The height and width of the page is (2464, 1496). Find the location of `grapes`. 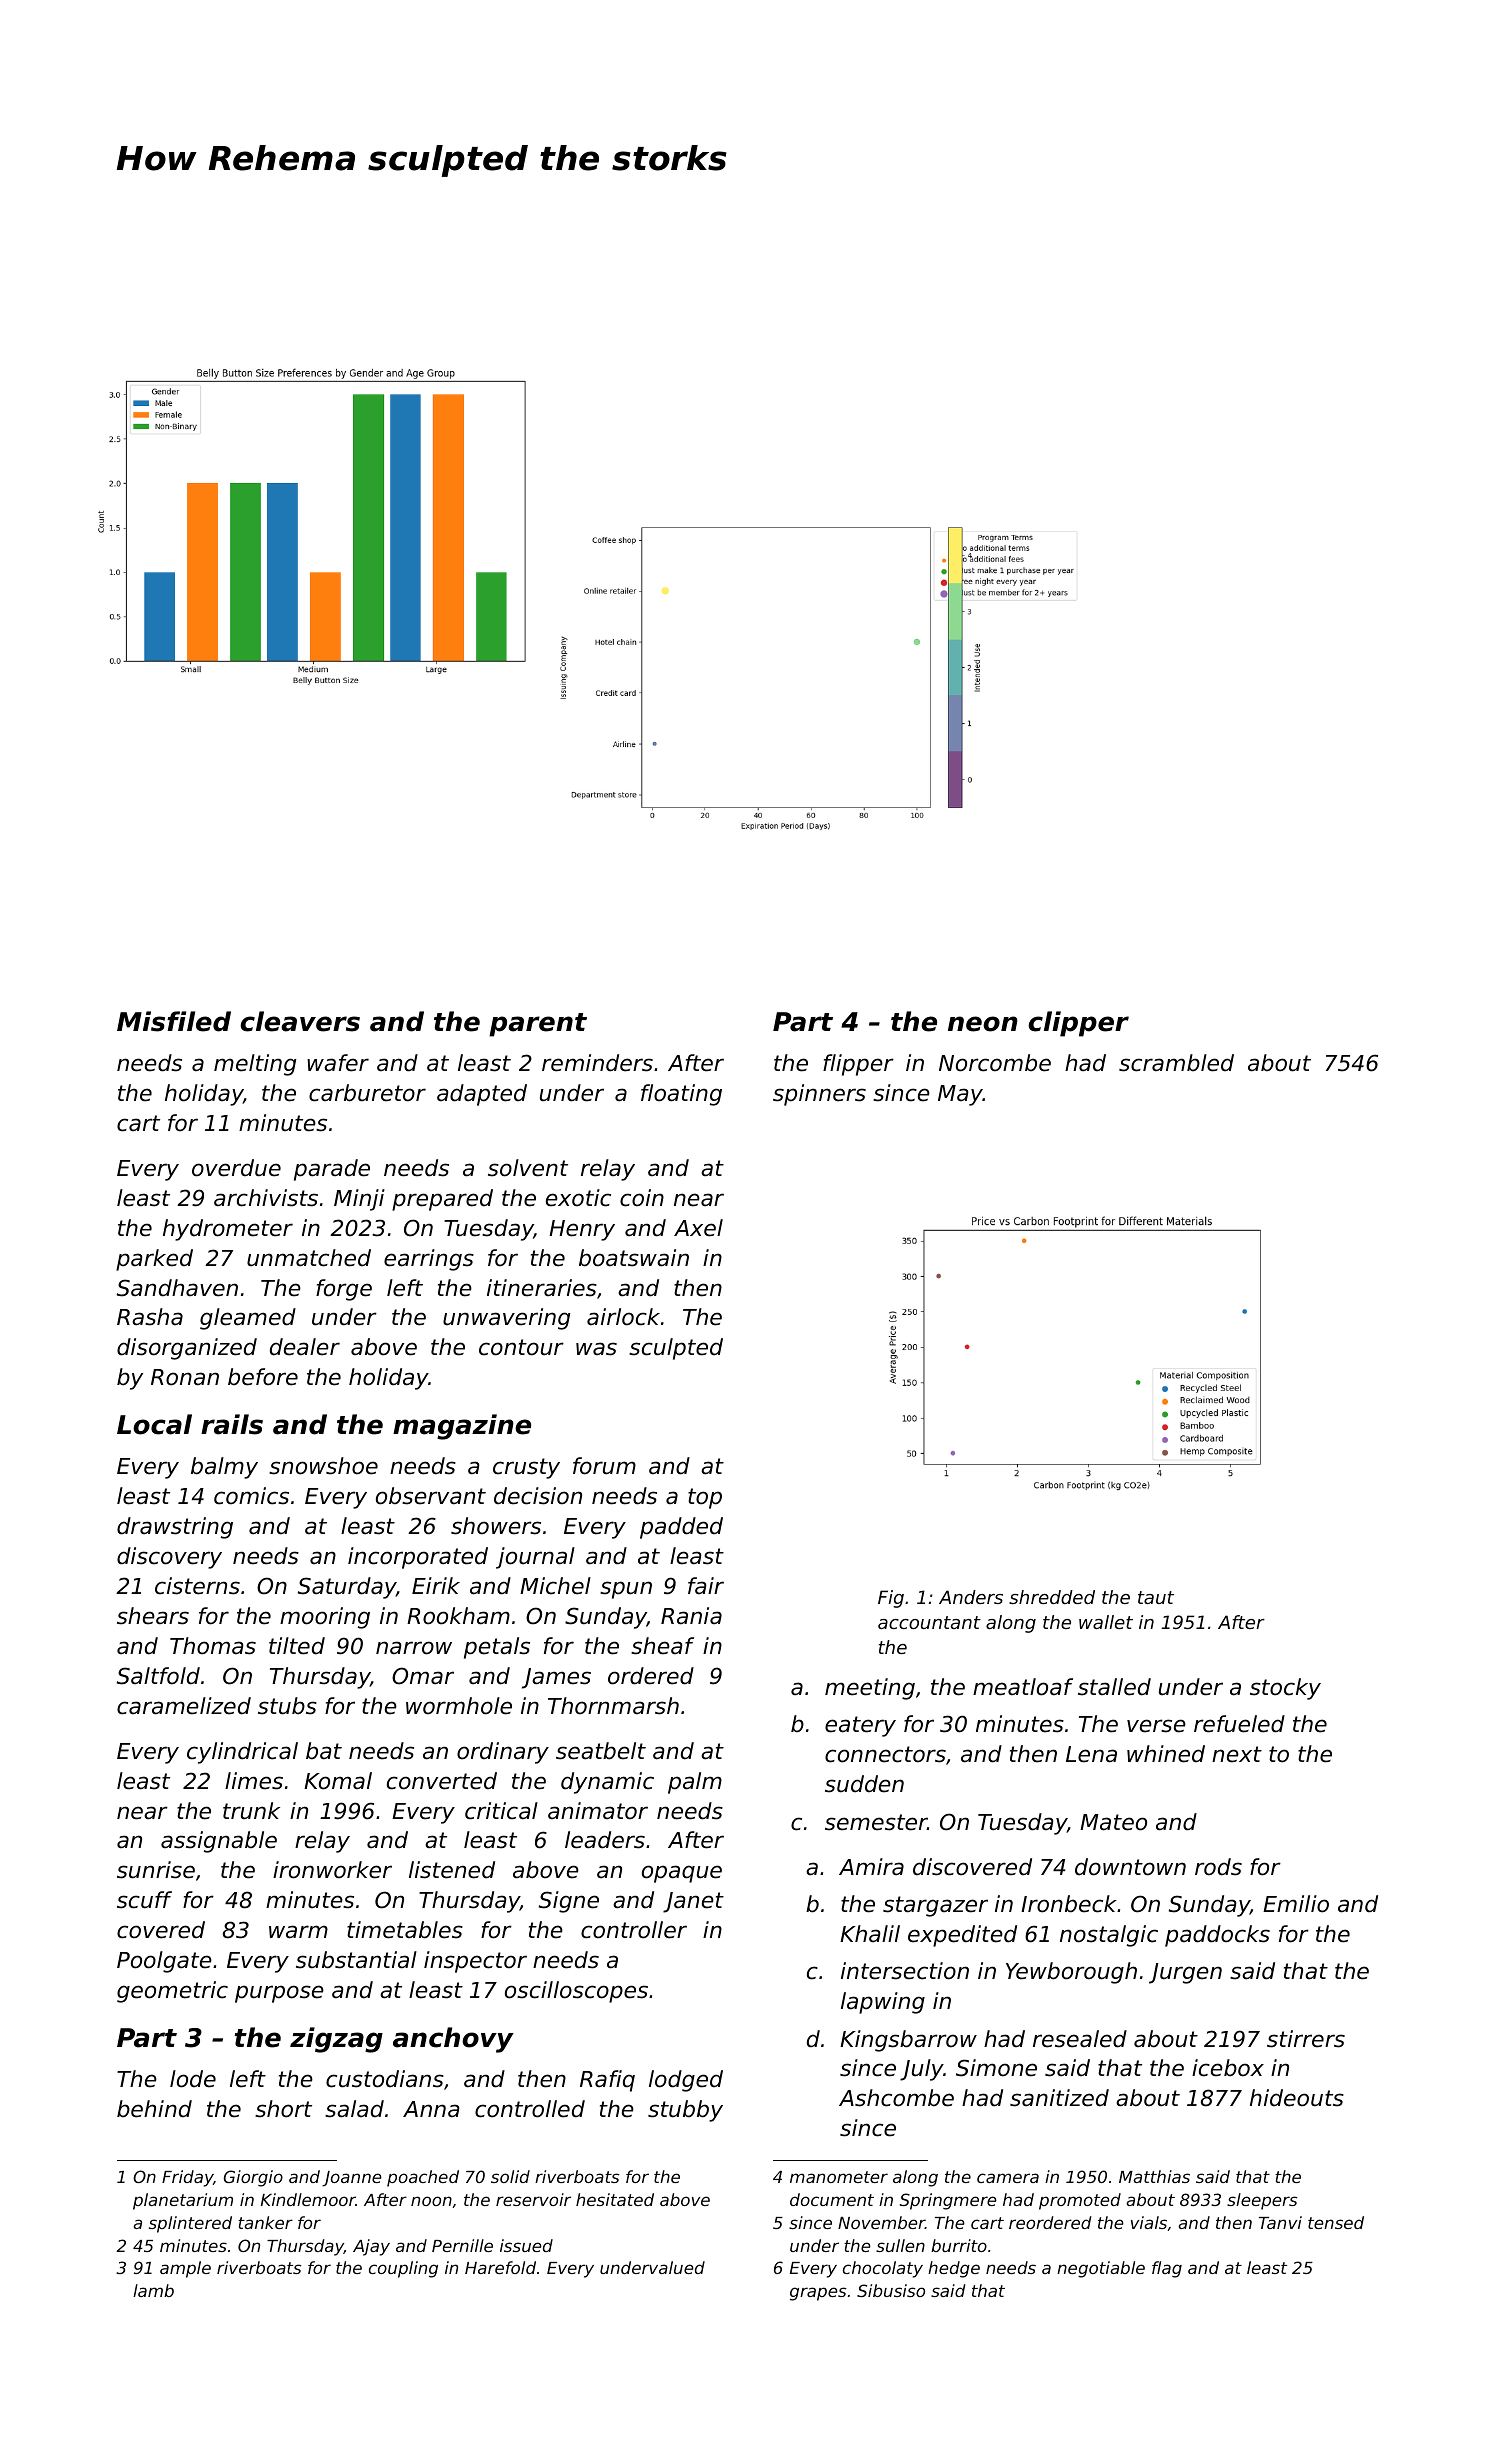

grapes is located at coordinates (818, 2294).
